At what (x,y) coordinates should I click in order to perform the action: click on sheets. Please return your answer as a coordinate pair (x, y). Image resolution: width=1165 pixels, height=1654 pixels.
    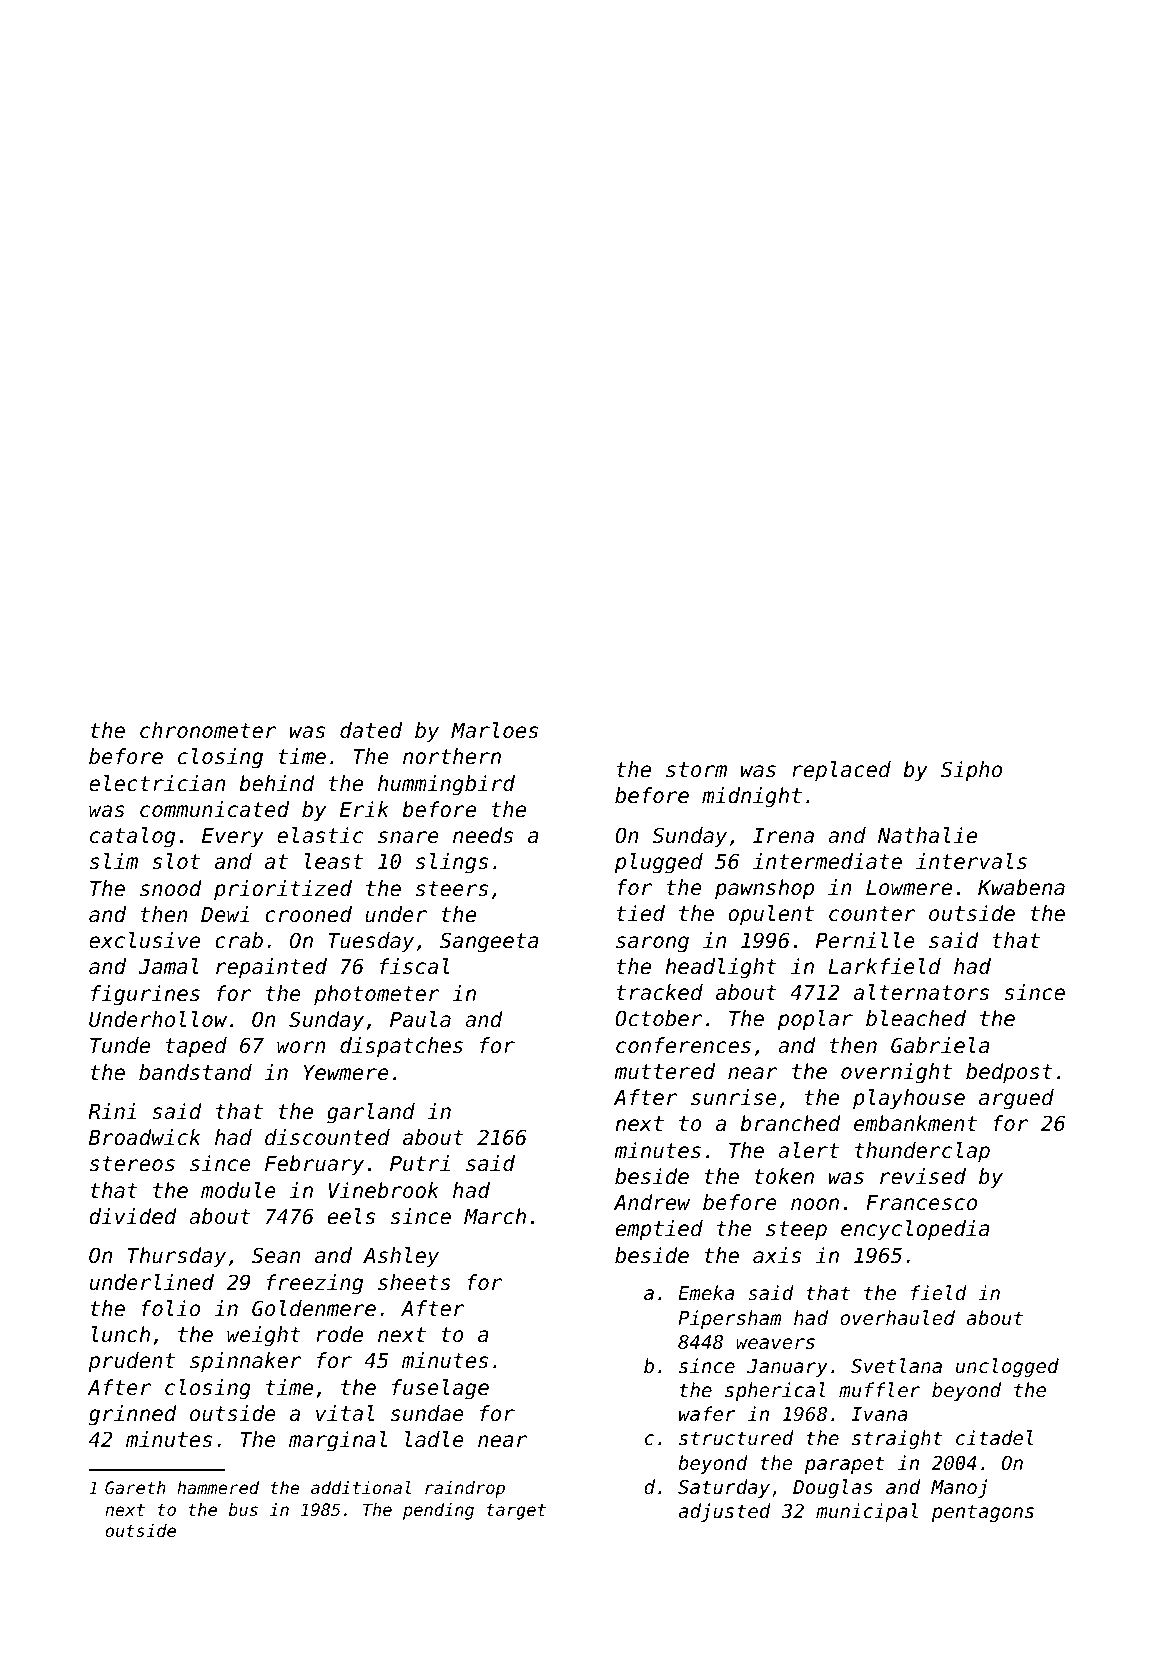
    Looking at the image, I should click on (414, 1282).
